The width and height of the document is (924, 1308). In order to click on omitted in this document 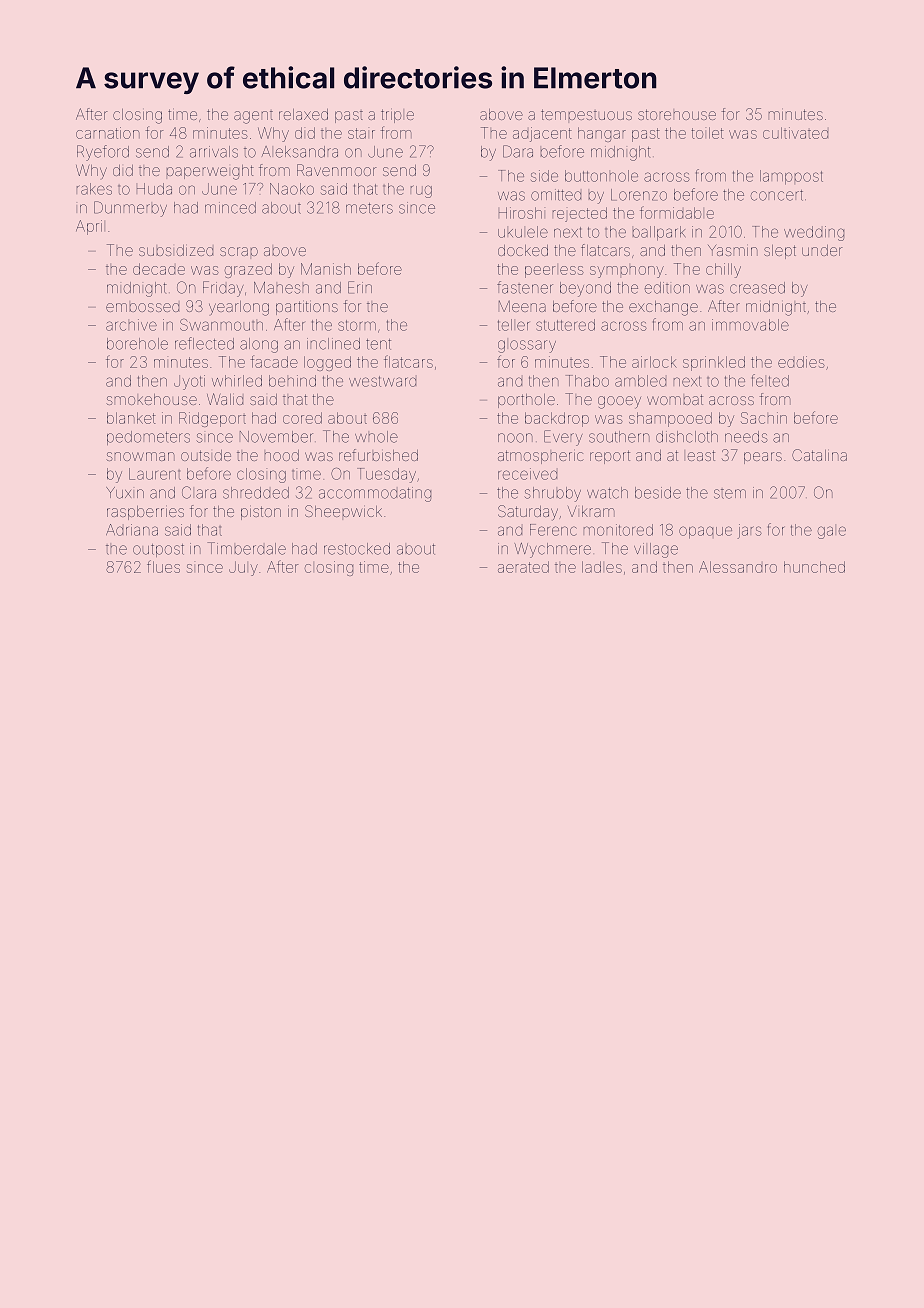, I will do `click(556, 195)`.
